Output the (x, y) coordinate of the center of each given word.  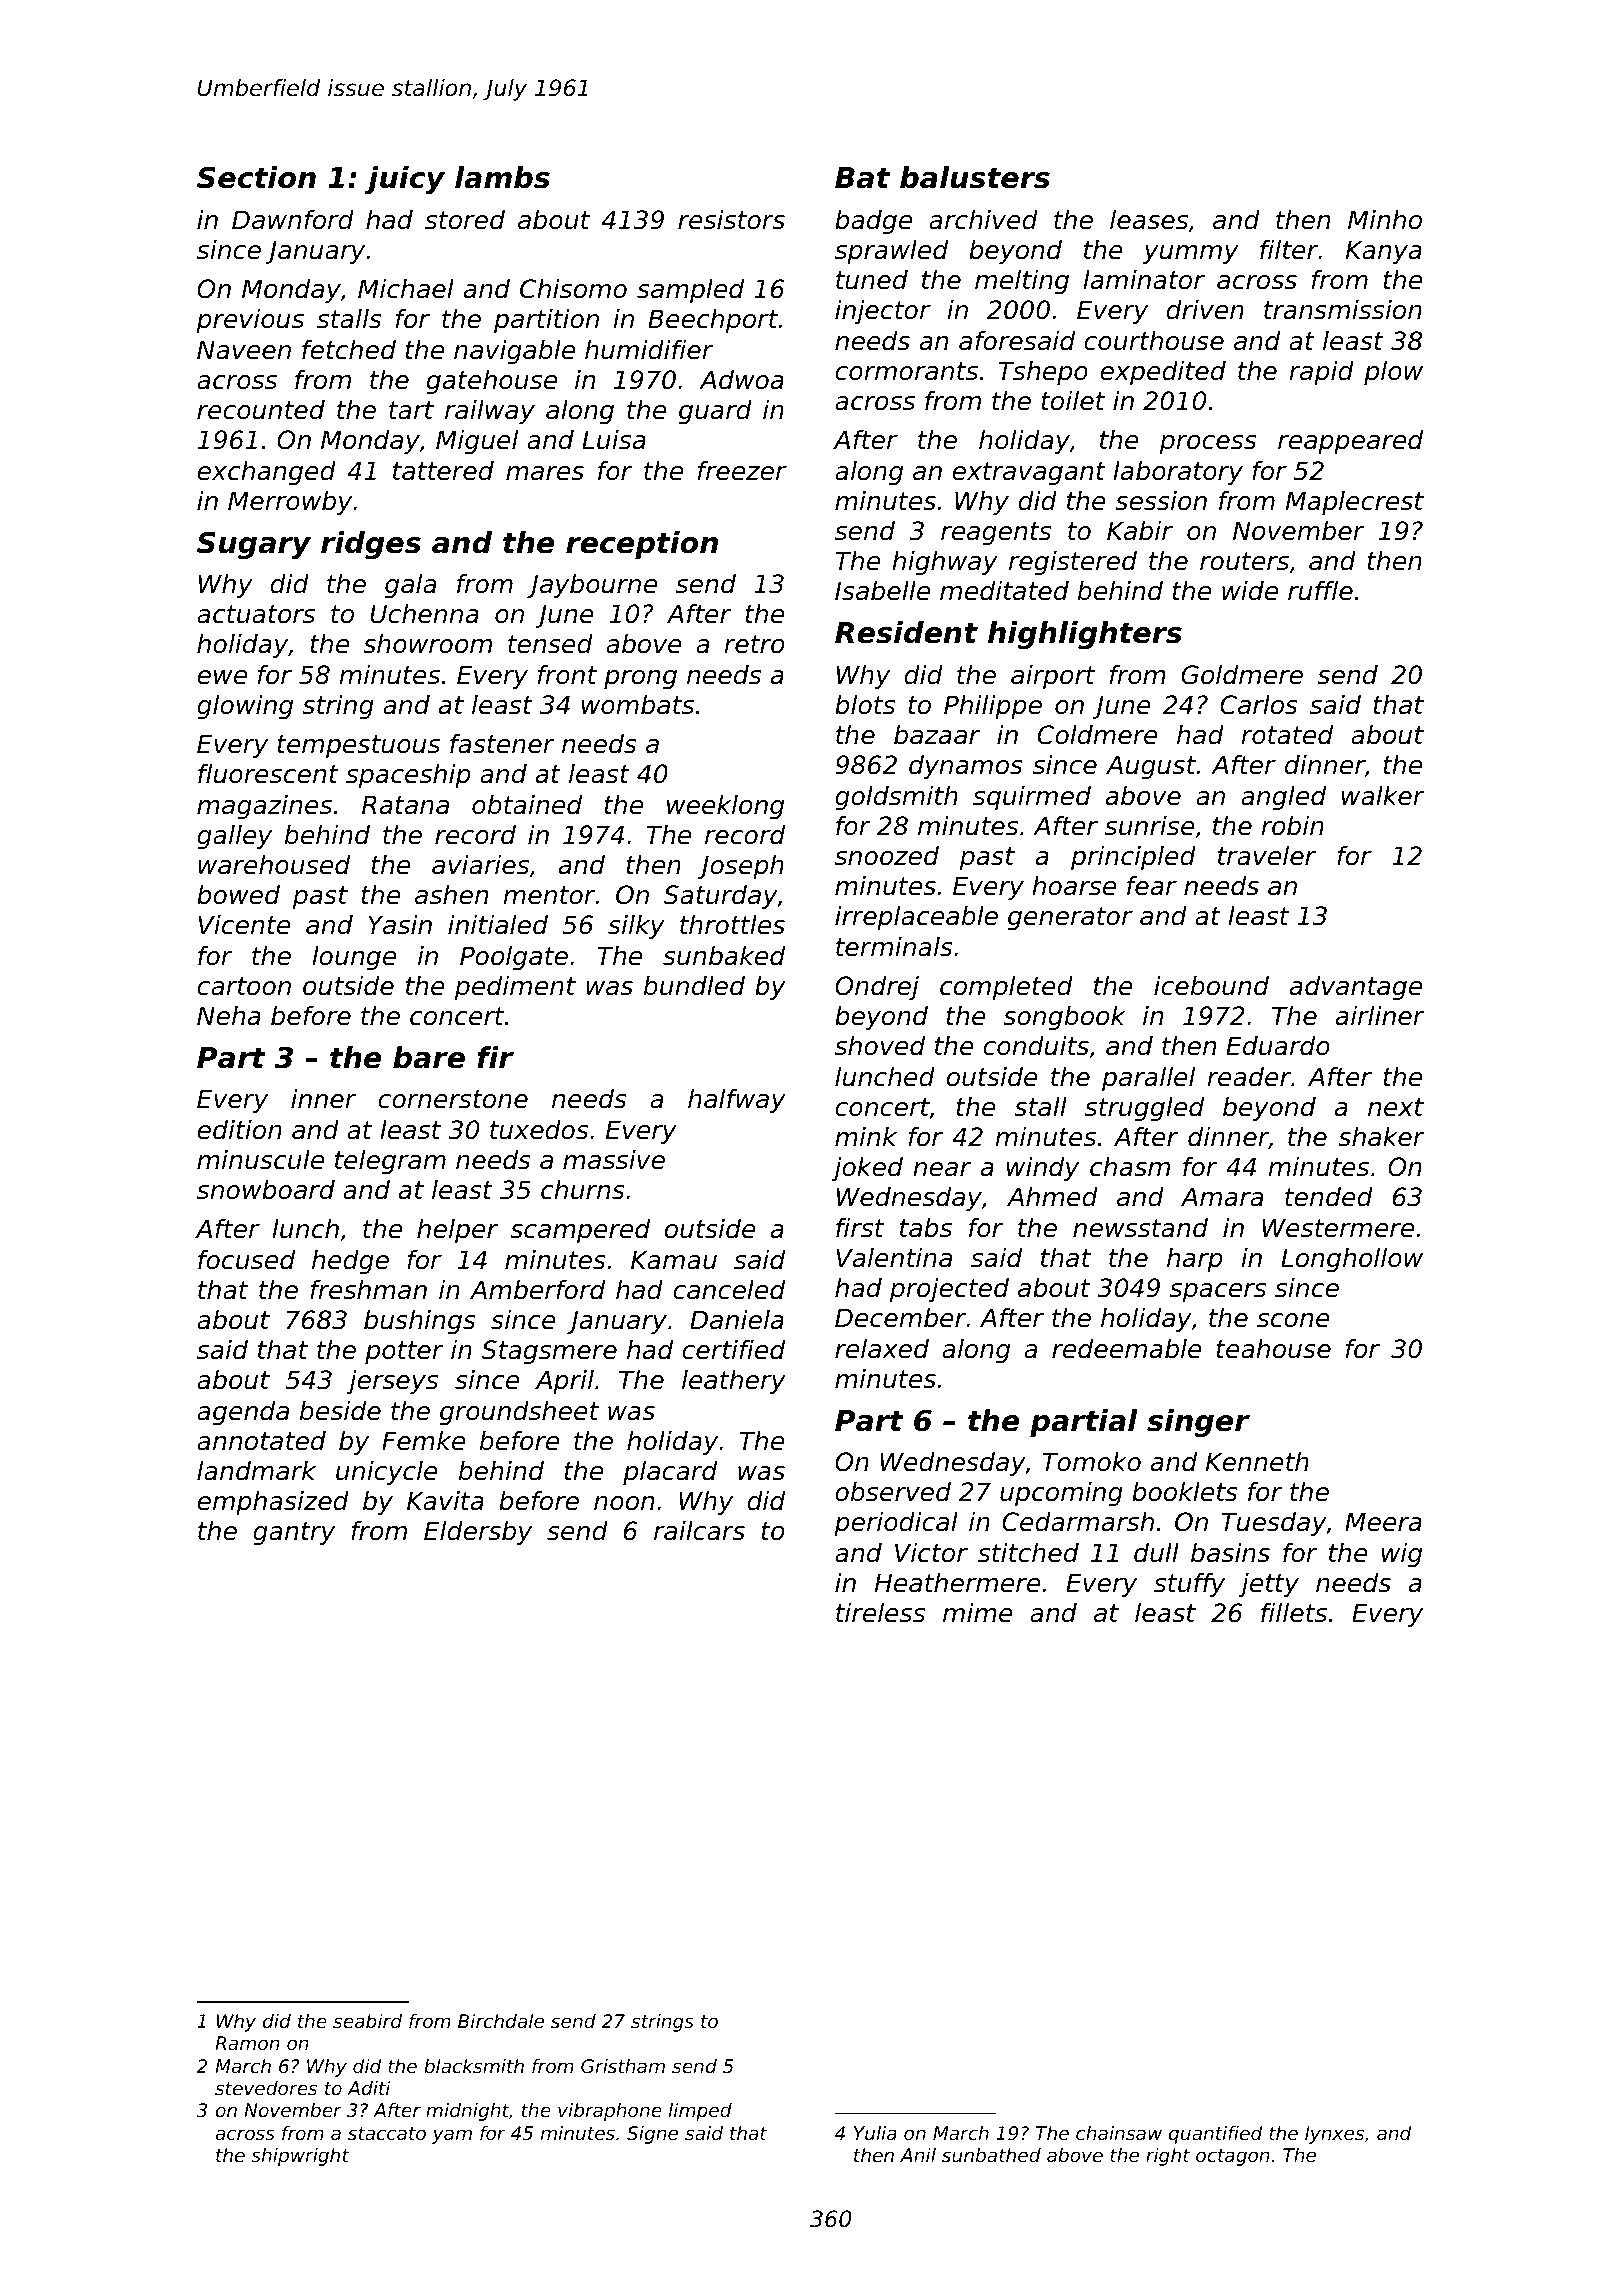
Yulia (875, 2133)
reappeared (1350, 442)
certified (733, 1350)
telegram (390, 1162)
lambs (502, 177)
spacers (1218, 1292)
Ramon (247, 2043)
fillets (1294, 1613)
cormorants (906, 371)
